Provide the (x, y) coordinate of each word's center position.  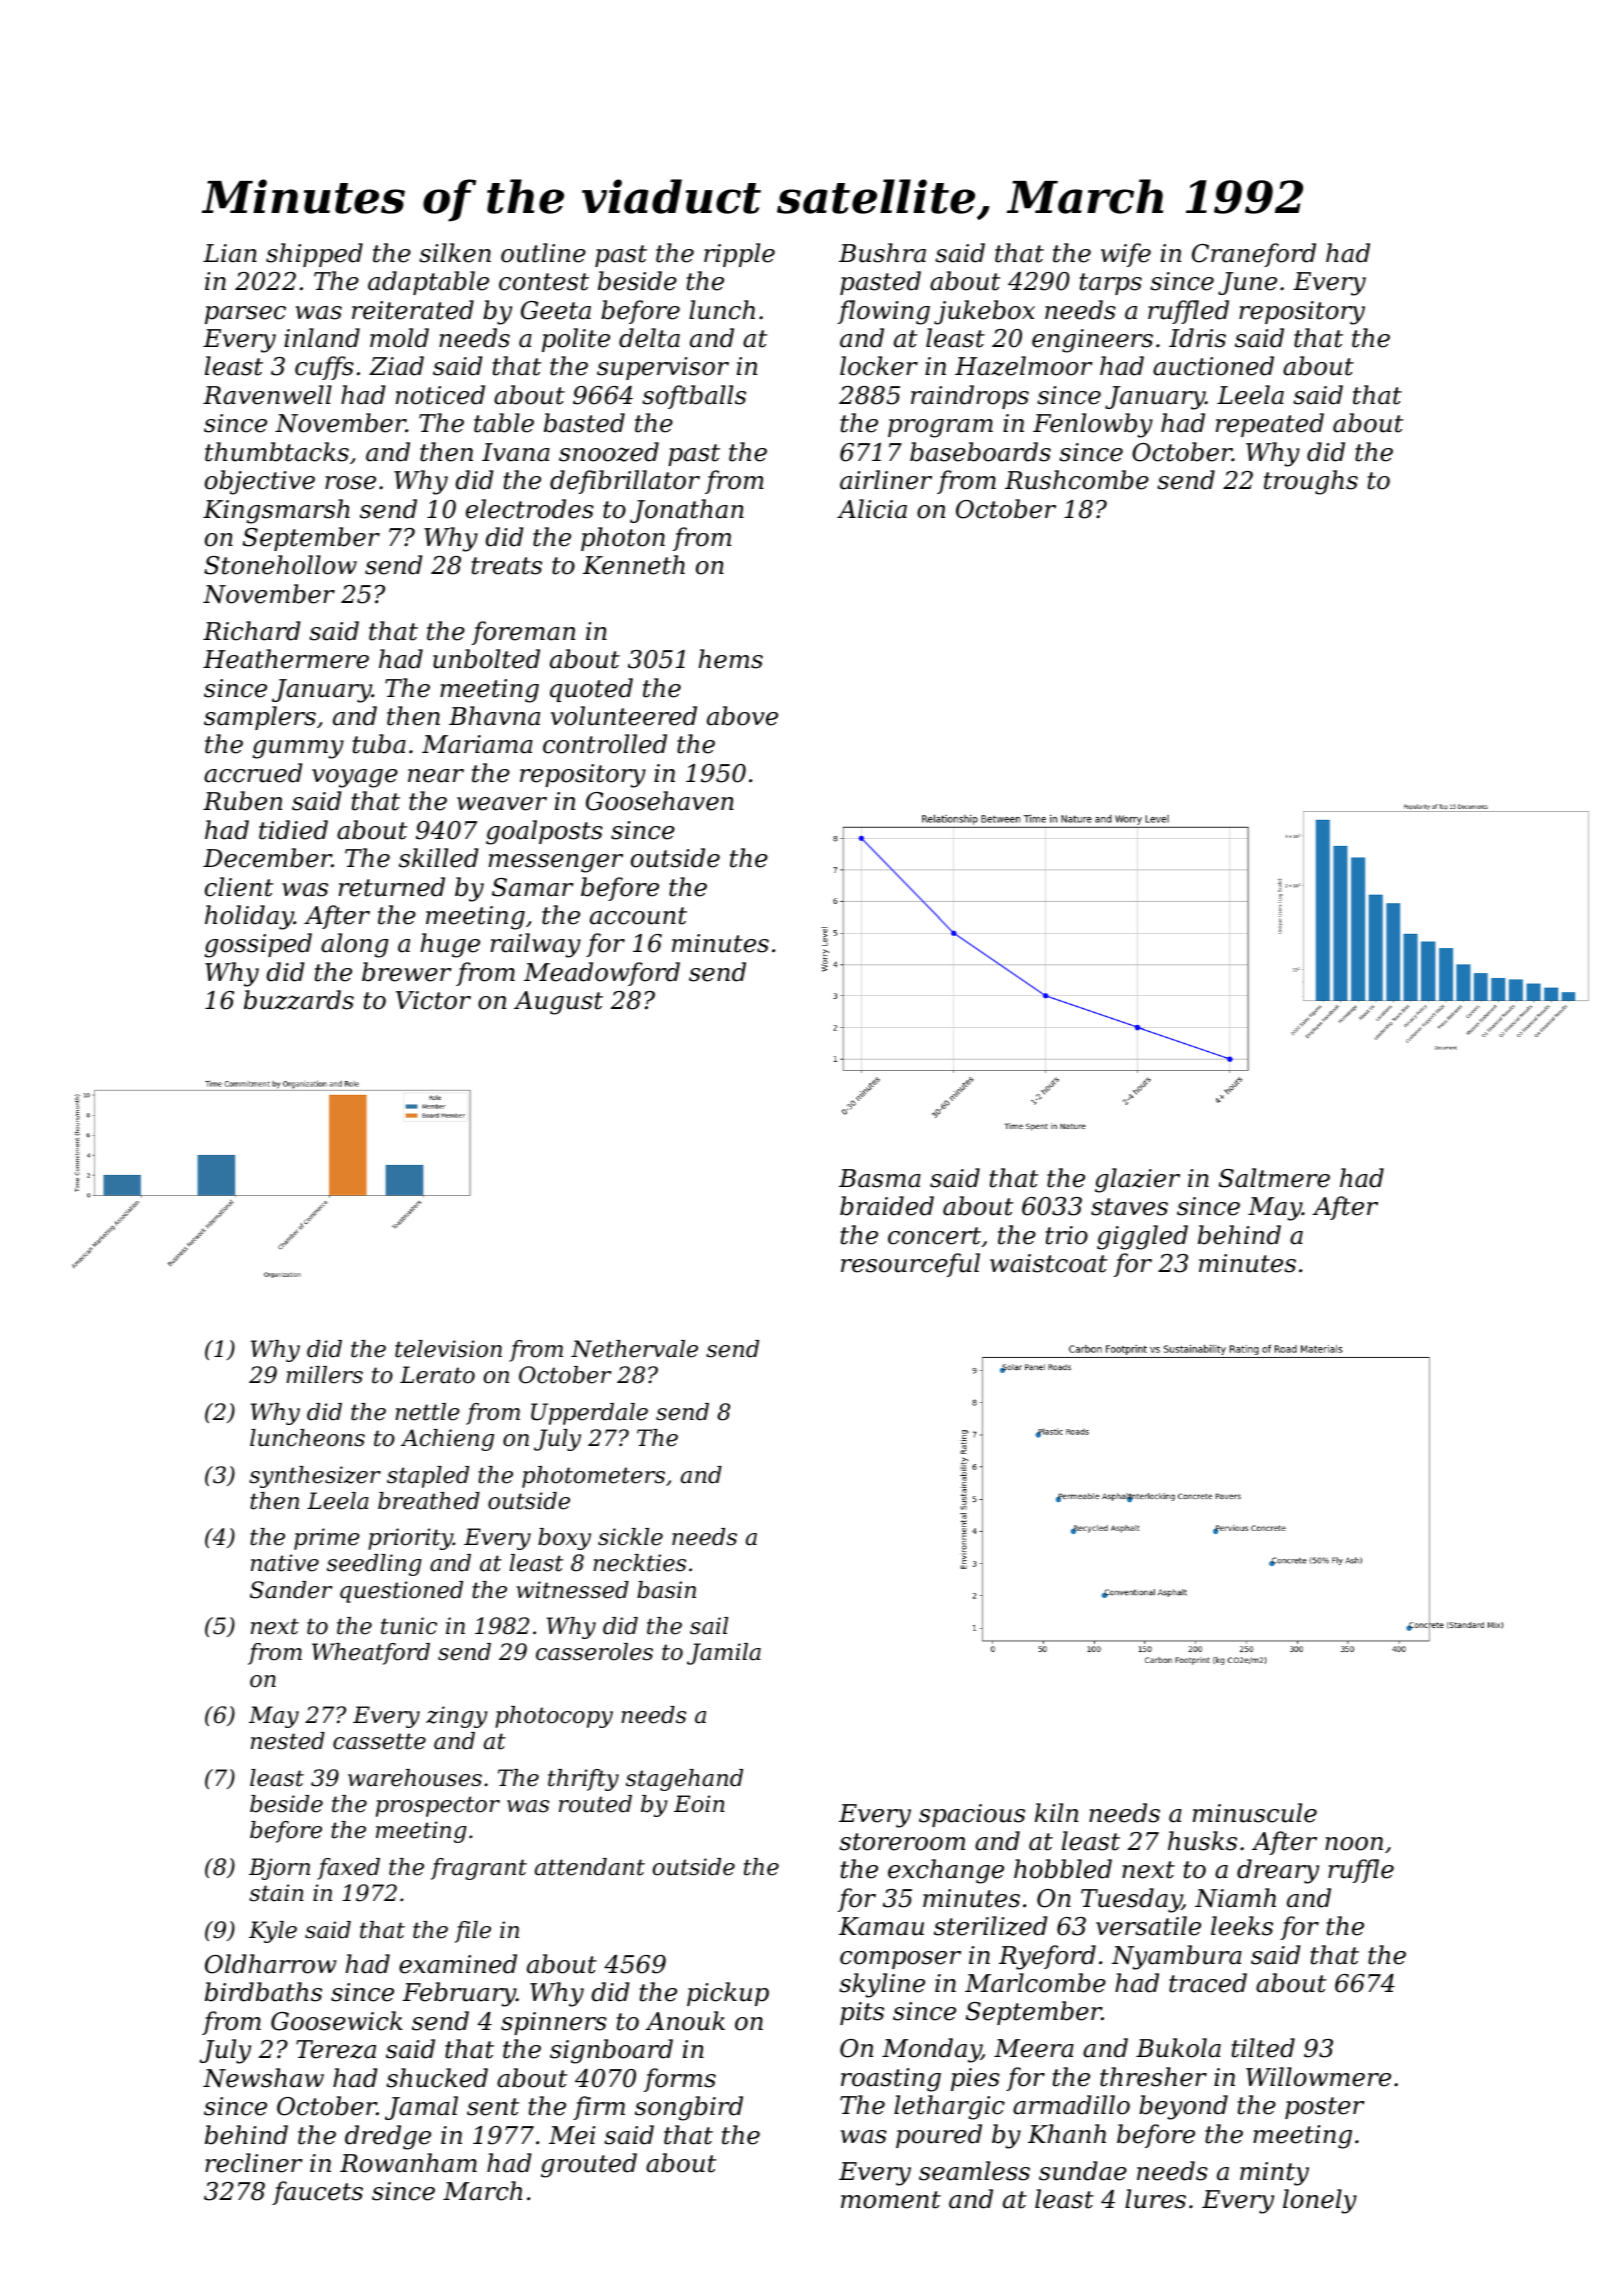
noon (1354, 1844)
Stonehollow (280, 565)
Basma (880, 1178)
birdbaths (263, 1992)
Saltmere (1274, 1178)
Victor (433, 1000)
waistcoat (1048, 1263)
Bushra (882, 253)
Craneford (1254, 255)
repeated (1270, 425)
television (448, 1349)
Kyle (273, 1932)
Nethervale (634, 1349)
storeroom (902, 1842)
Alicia (872, 509)
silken (455, 253)
